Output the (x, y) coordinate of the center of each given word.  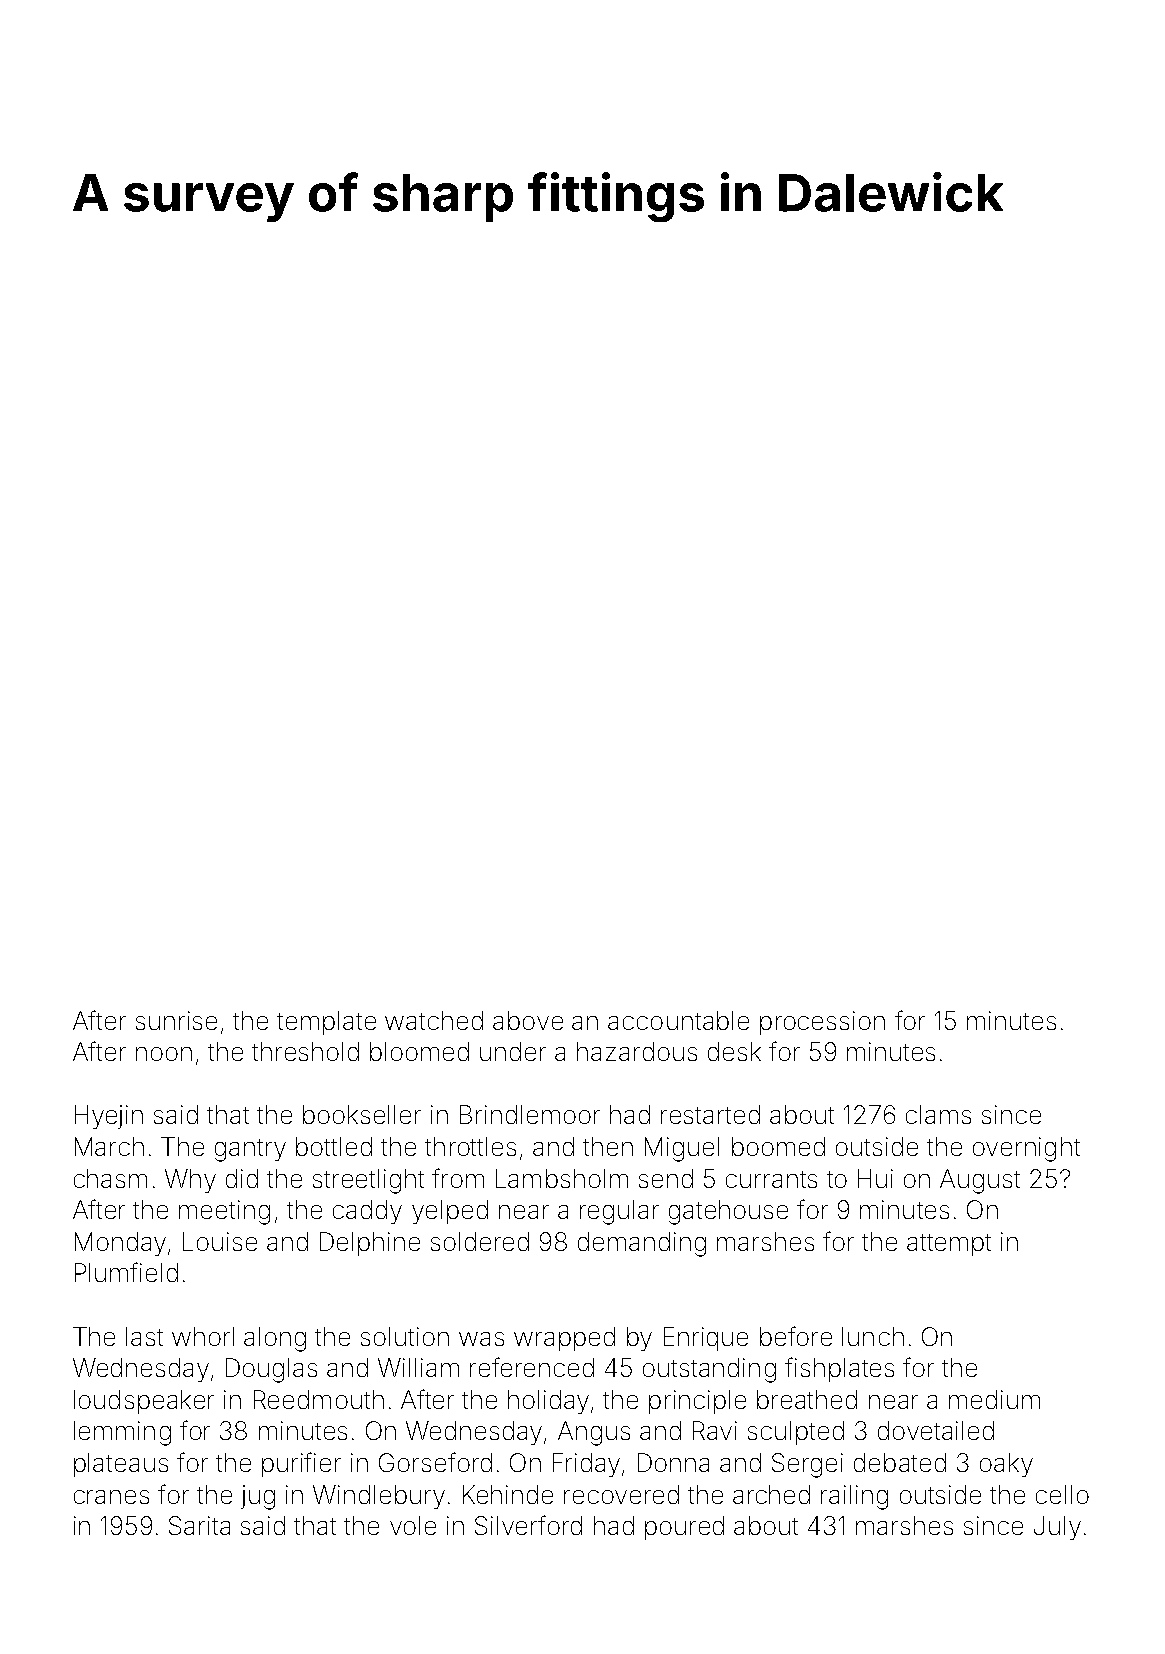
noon (164, 1054)
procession (822, 1023)
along (275, 1339)
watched (434, 1020)
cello (1062, 1494)
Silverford (528, 1525)
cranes (111, 1497)
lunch (873, 1336)
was (481, 1339)
